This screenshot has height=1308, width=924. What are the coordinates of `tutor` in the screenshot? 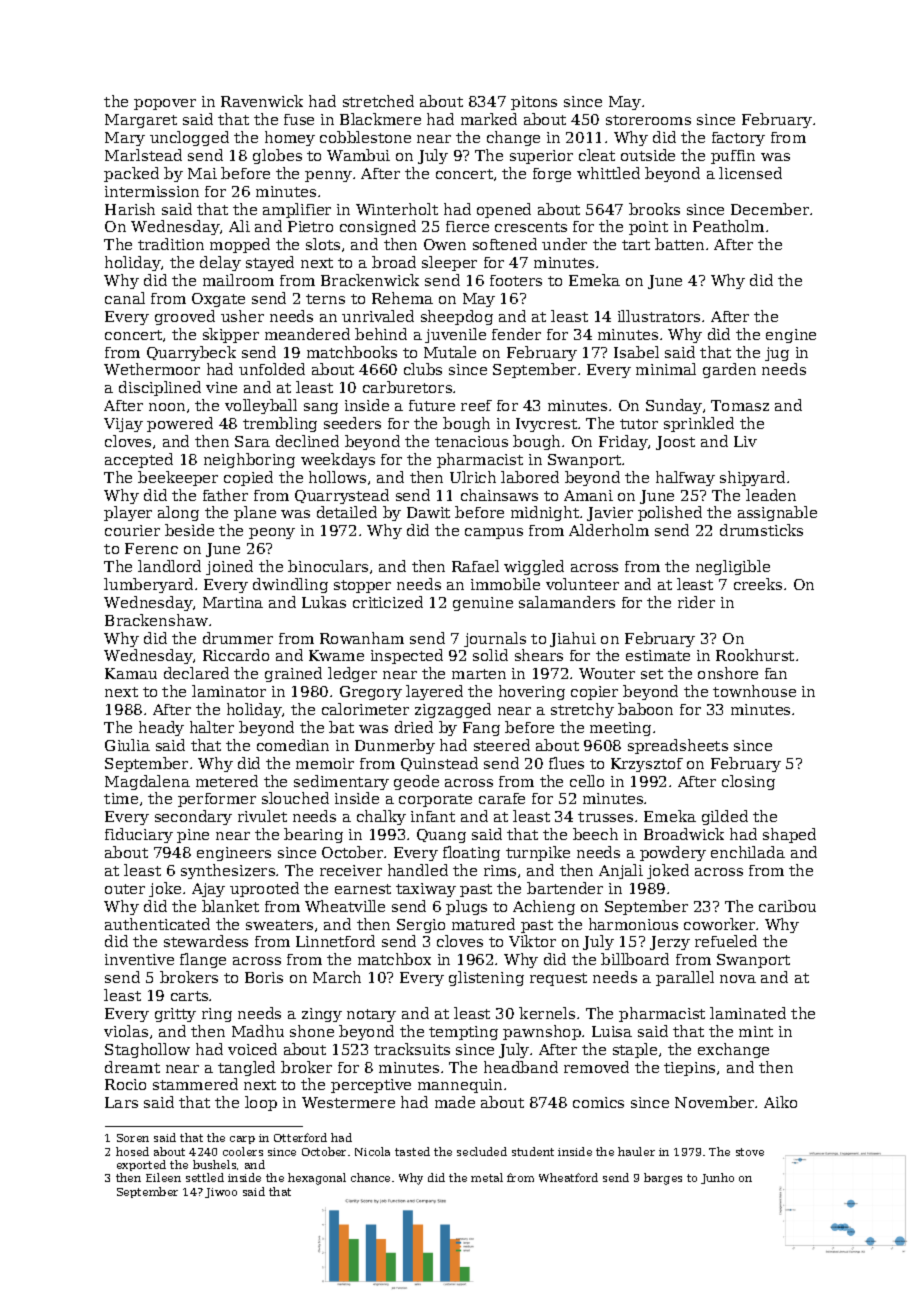 It's located at (639, 424).
